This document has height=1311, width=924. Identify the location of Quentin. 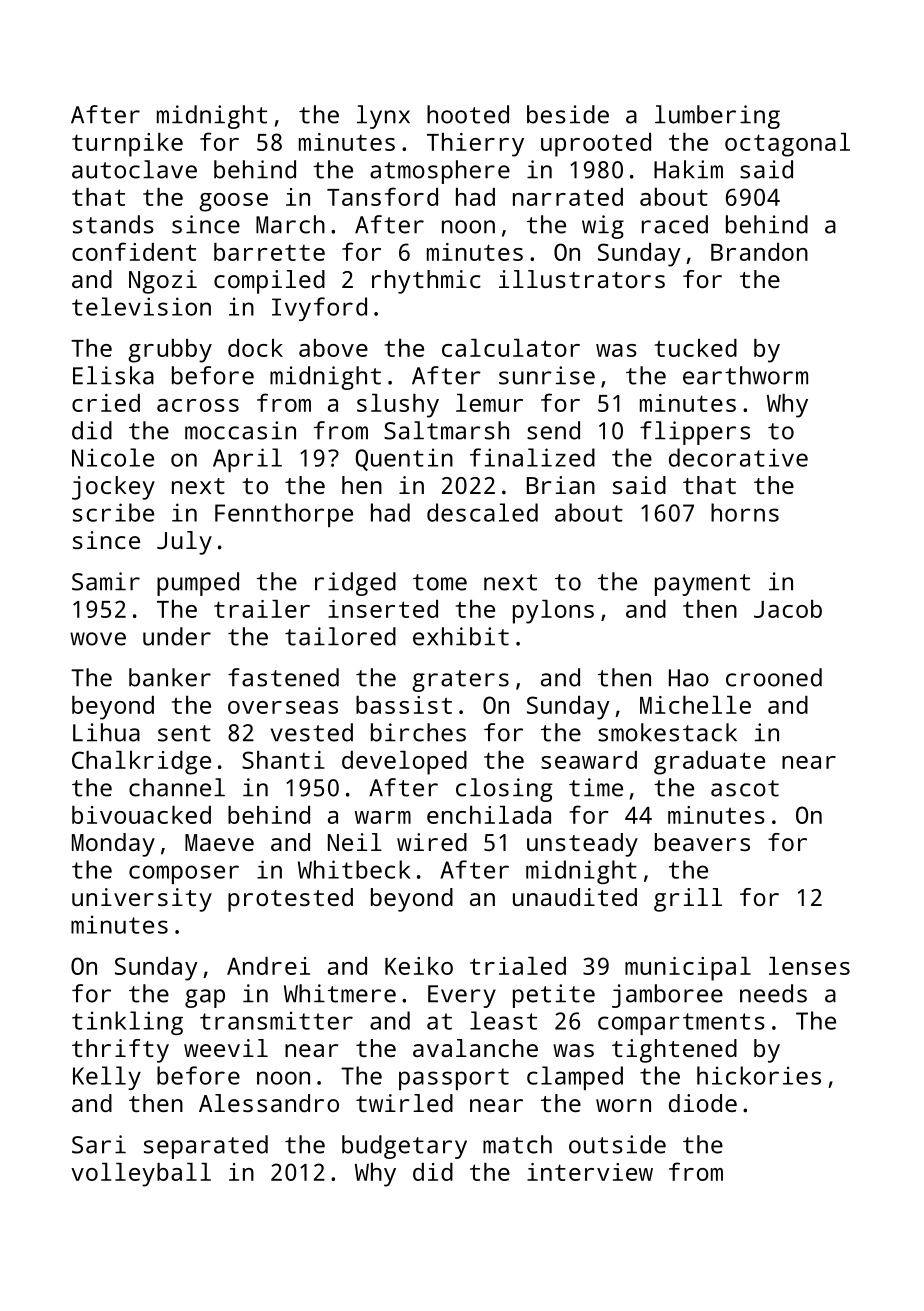
(404, 459).
